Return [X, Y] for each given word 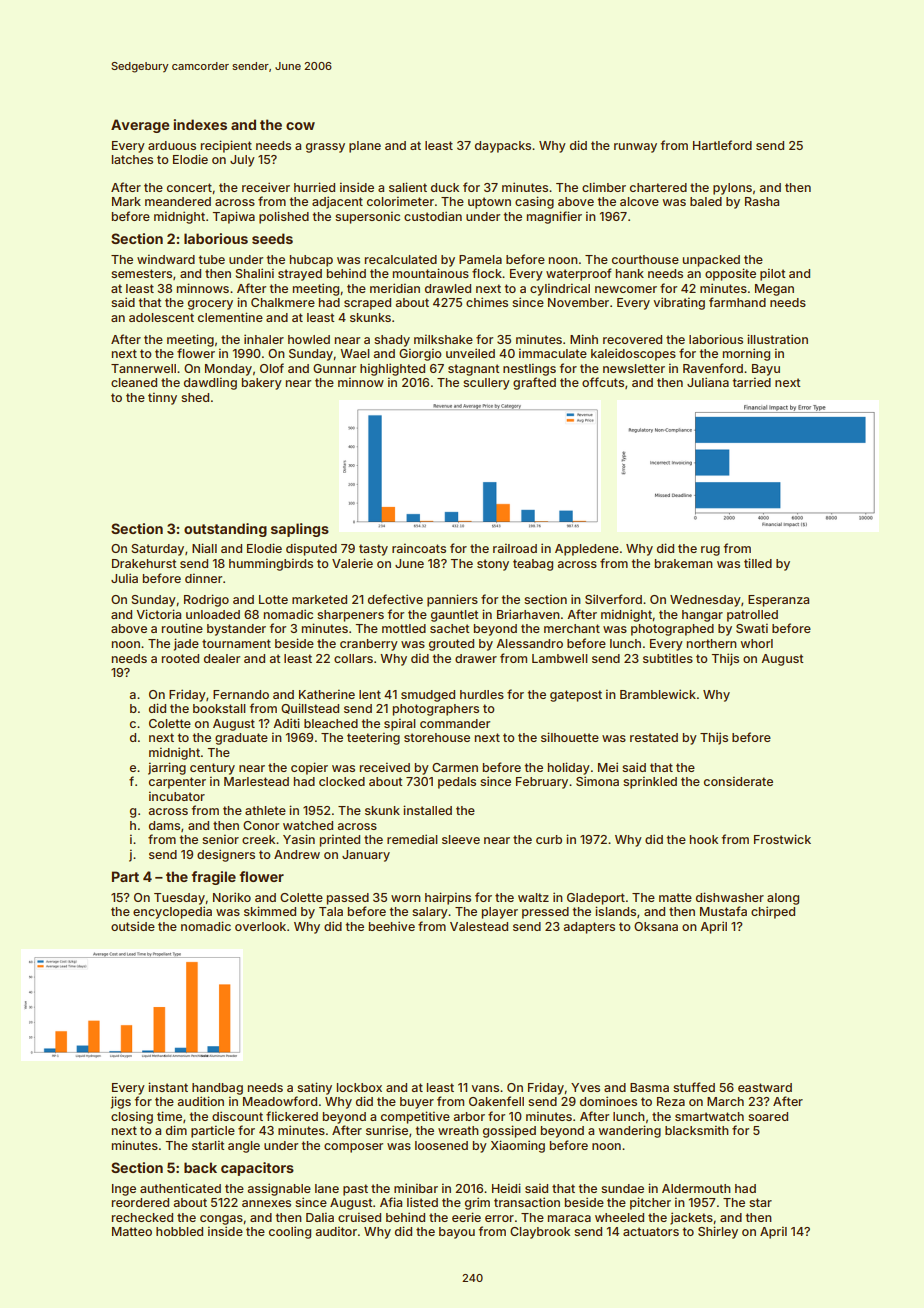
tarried [752, 382]
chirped [773, 912]
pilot [773, 274]
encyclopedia [172, 912]
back [200, 1167]
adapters [589, 928]
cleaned [134, 382]
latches [132, 159]
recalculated [401, 259]
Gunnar [334, 368]
